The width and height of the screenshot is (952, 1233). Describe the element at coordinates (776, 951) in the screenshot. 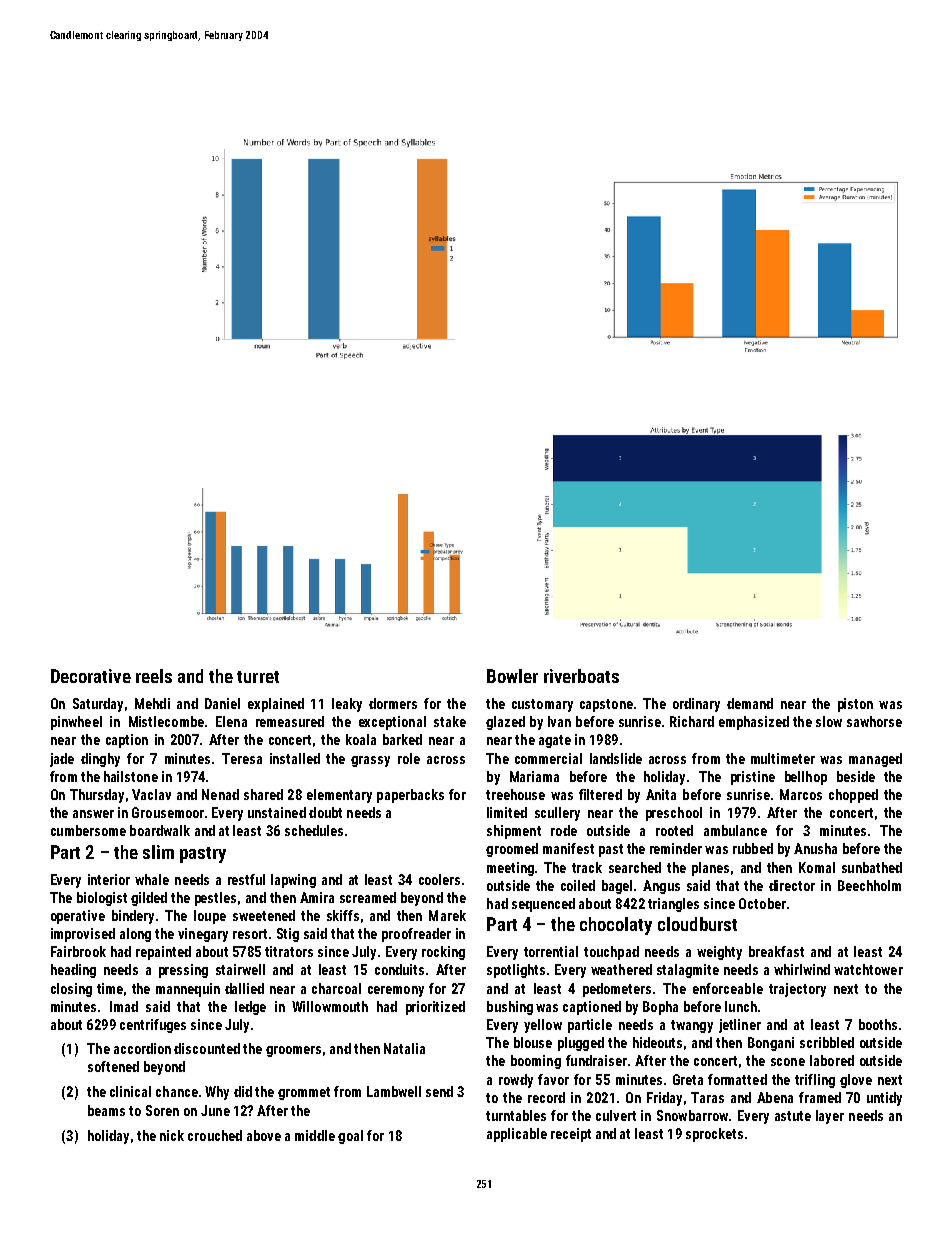

I see `breakfast` at that location.
